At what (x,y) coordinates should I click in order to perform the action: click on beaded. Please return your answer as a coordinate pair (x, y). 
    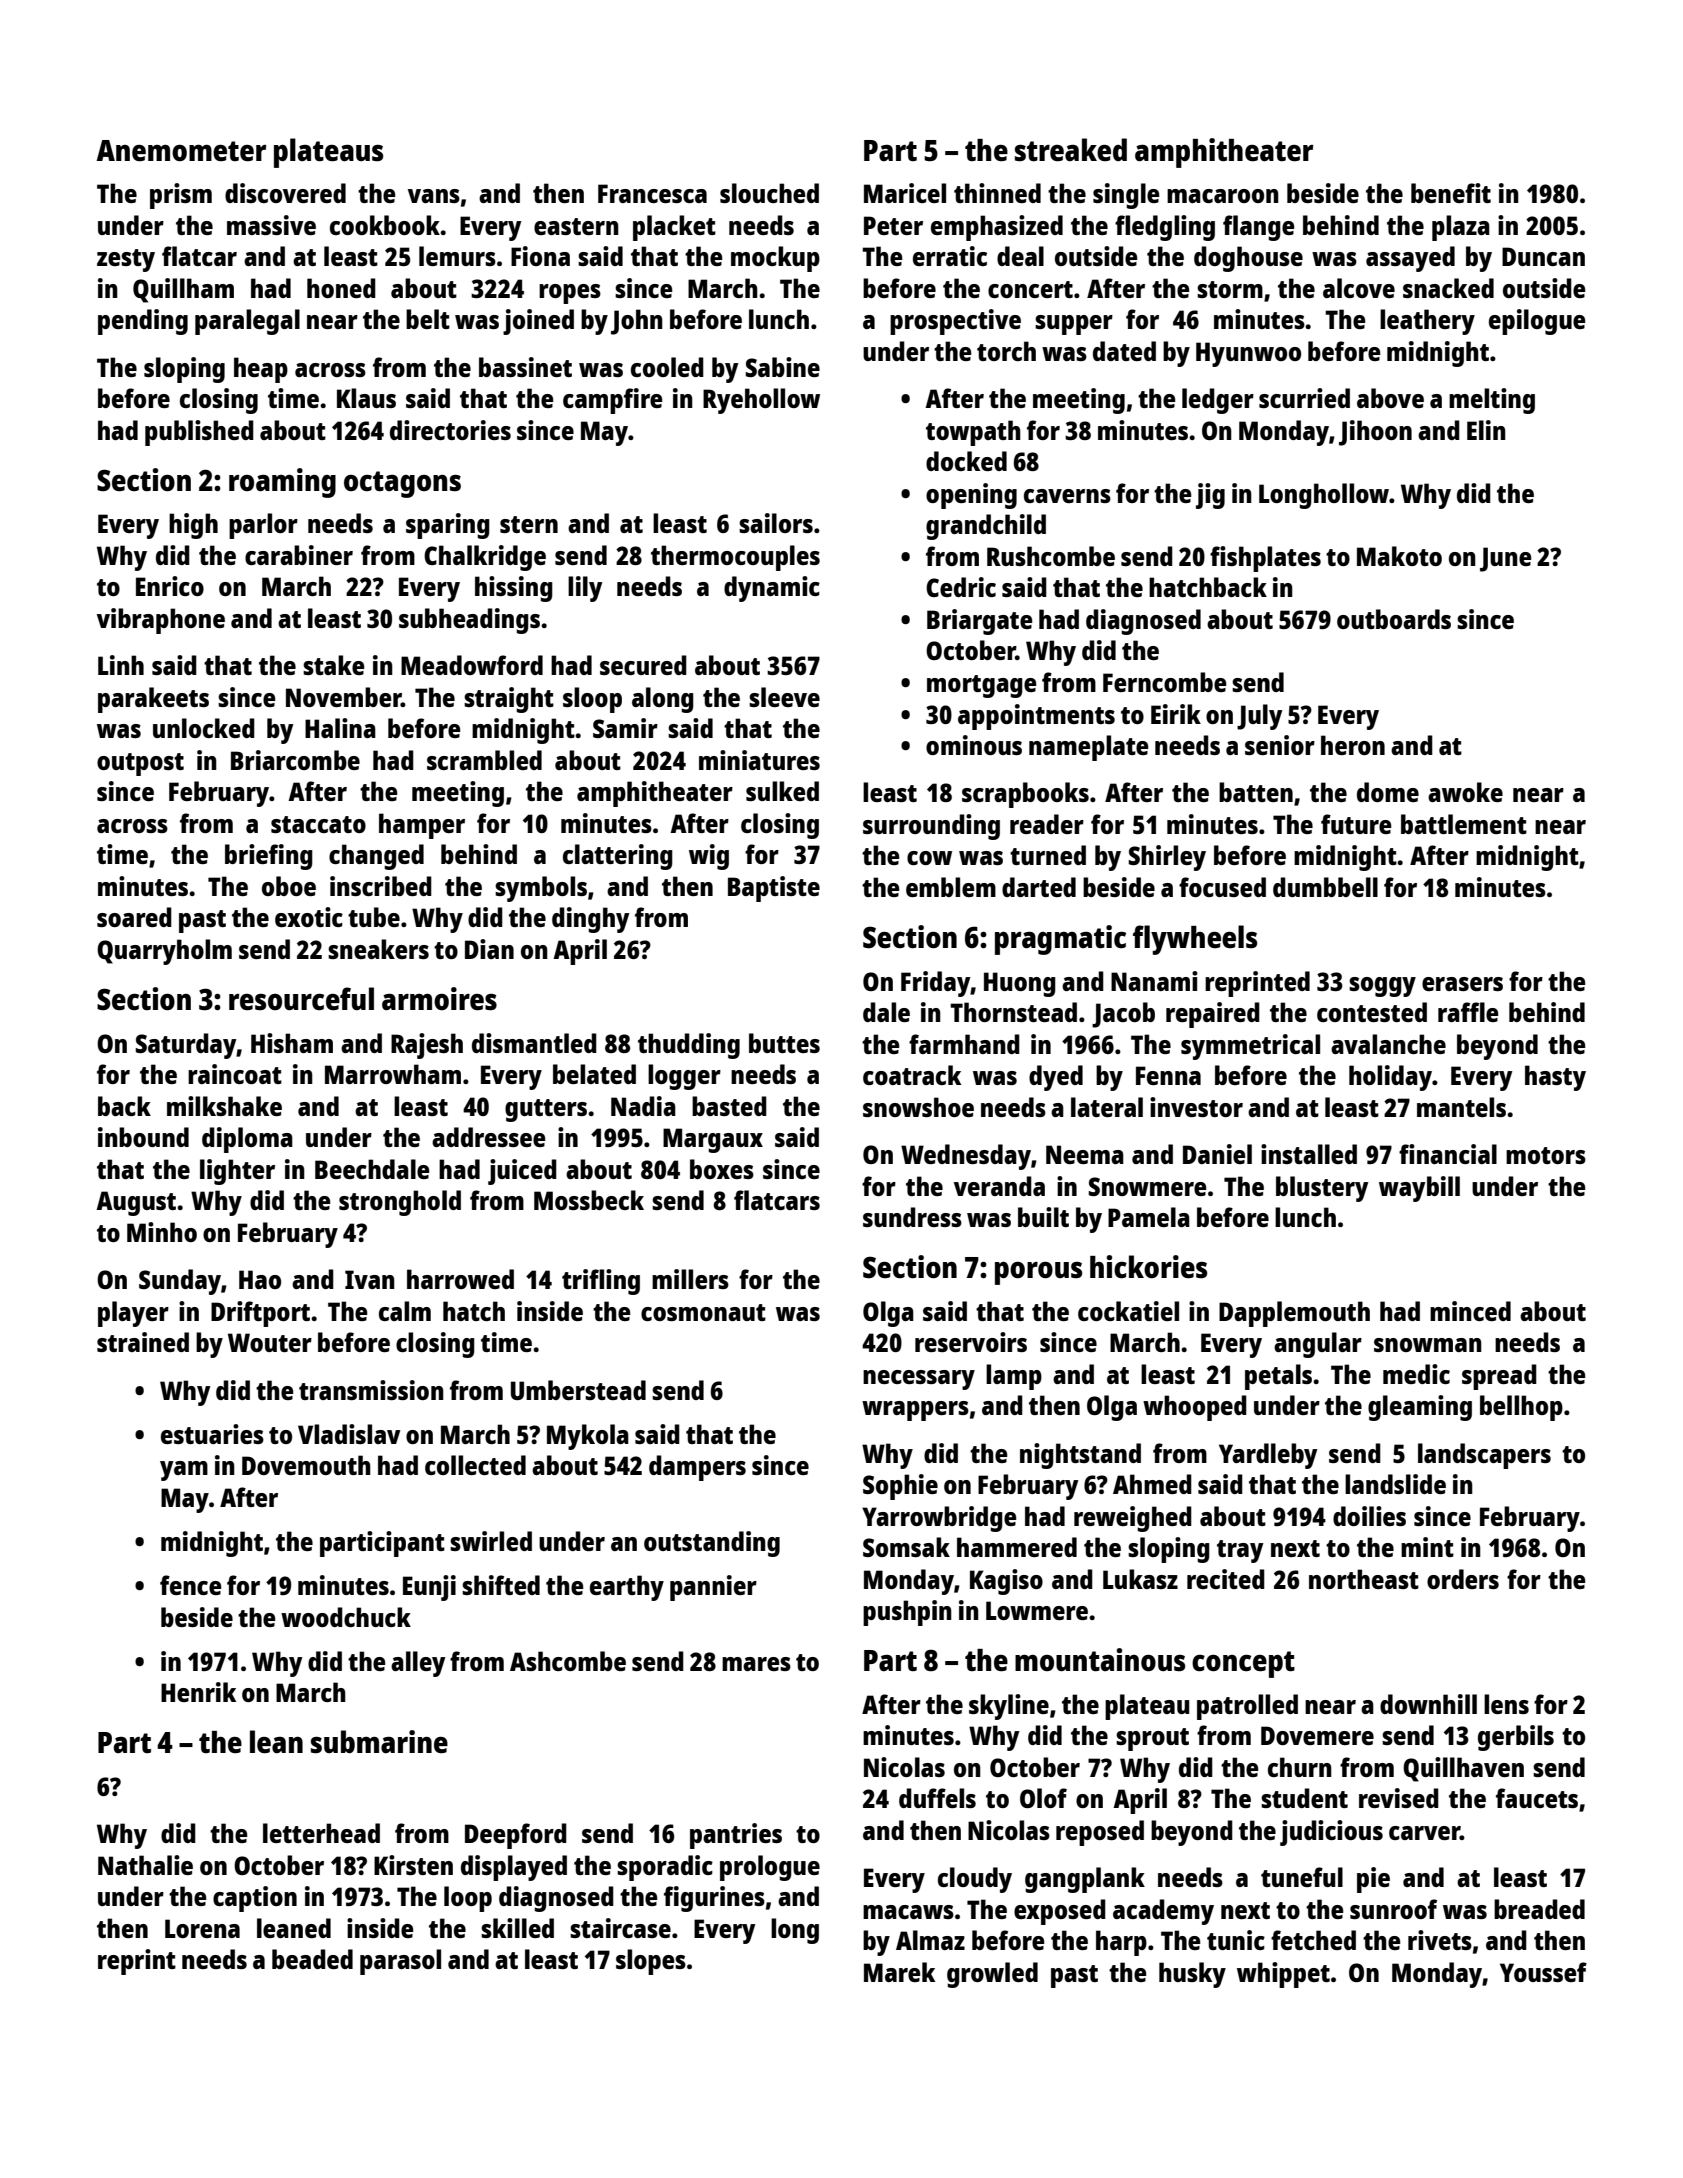
    Looking at the image, I should click on (312, 1959).
